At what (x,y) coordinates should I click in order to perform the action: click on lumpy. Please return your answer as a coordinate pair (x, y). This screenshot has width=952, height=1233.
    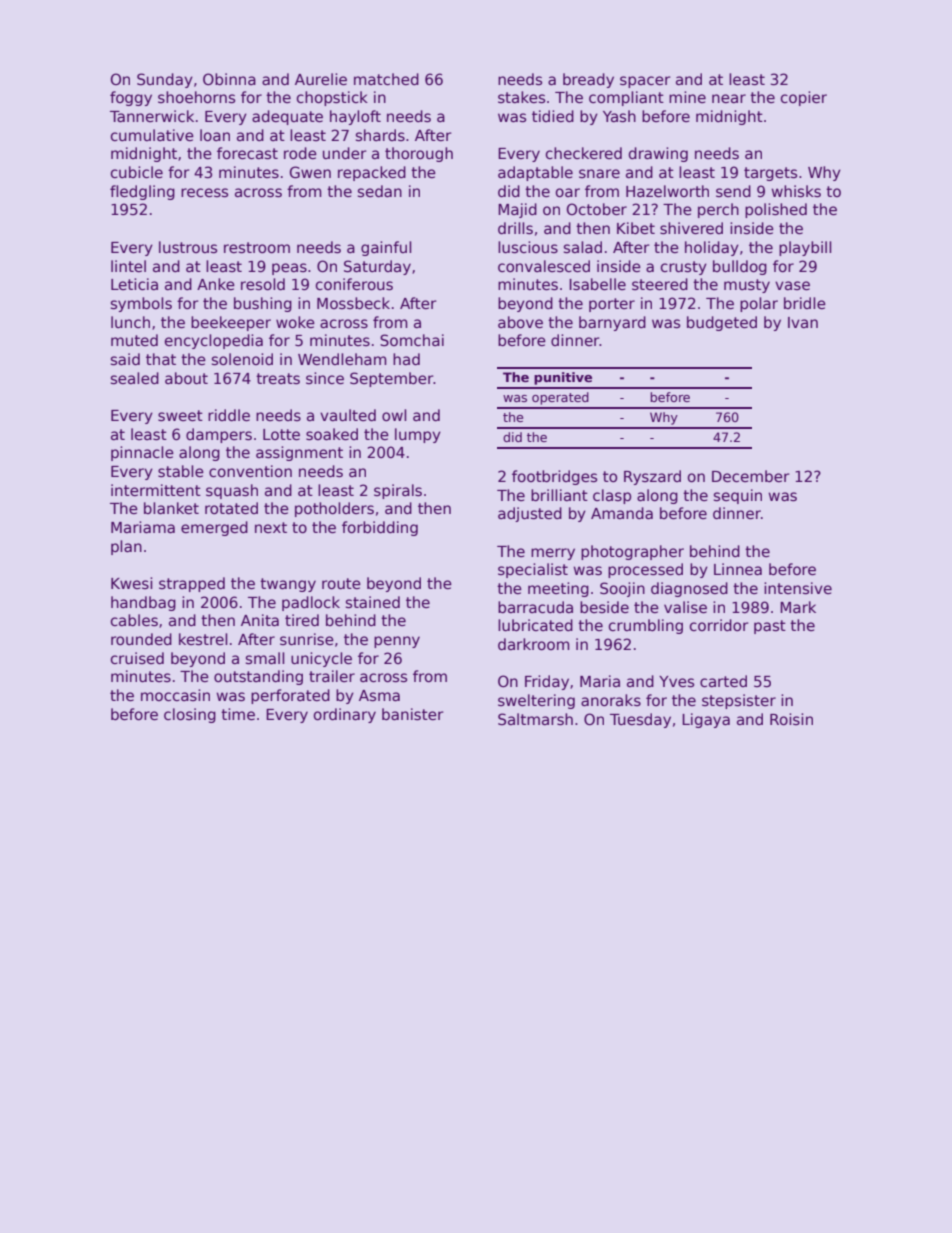
    Looking at the image, I should click on (418, 435).
